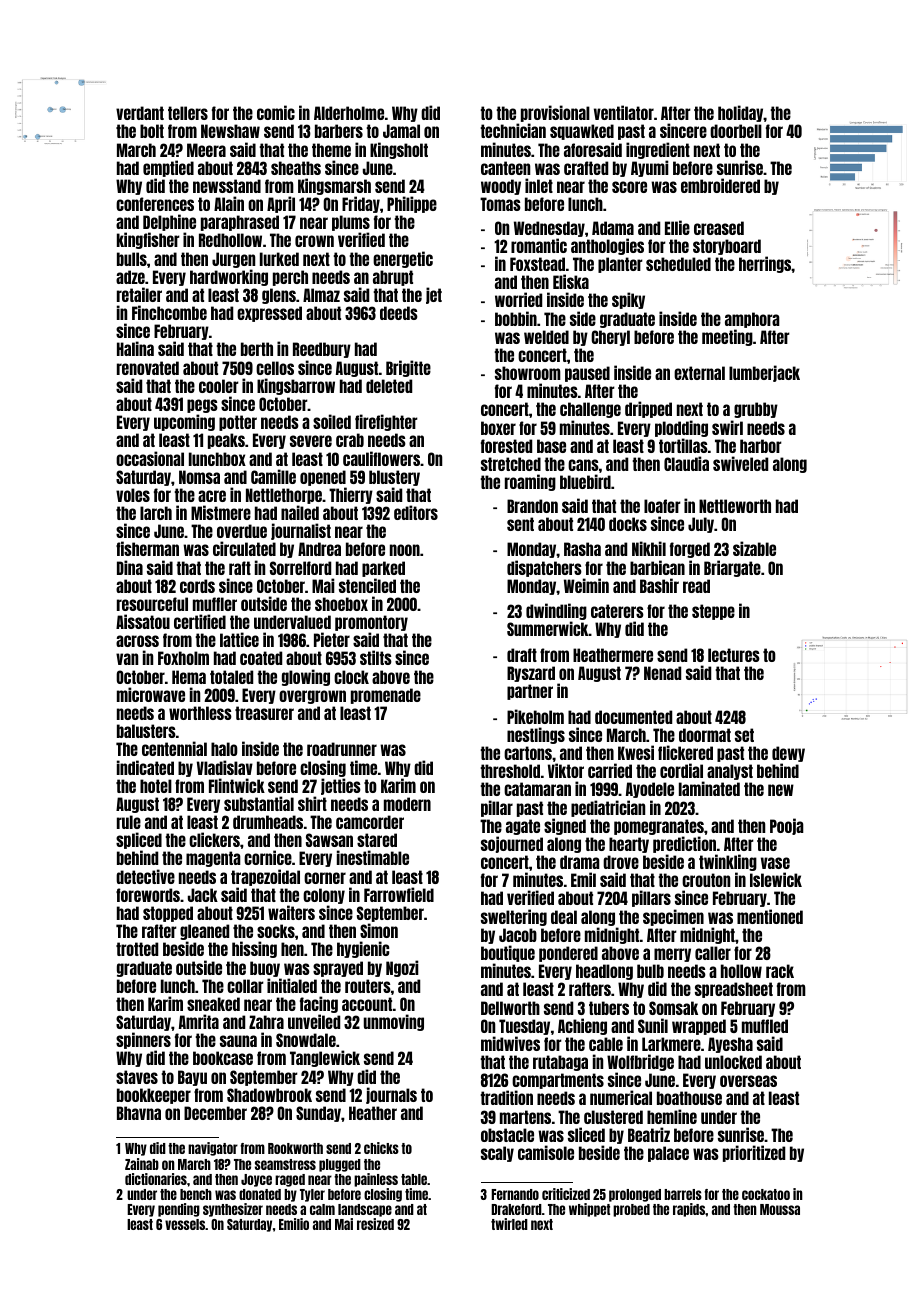 The width and height of the screenshot is (924, 1308). Describe the element at coordinates (296, 386) in the screenshot. I see `Kingsbarrow` at that location.
